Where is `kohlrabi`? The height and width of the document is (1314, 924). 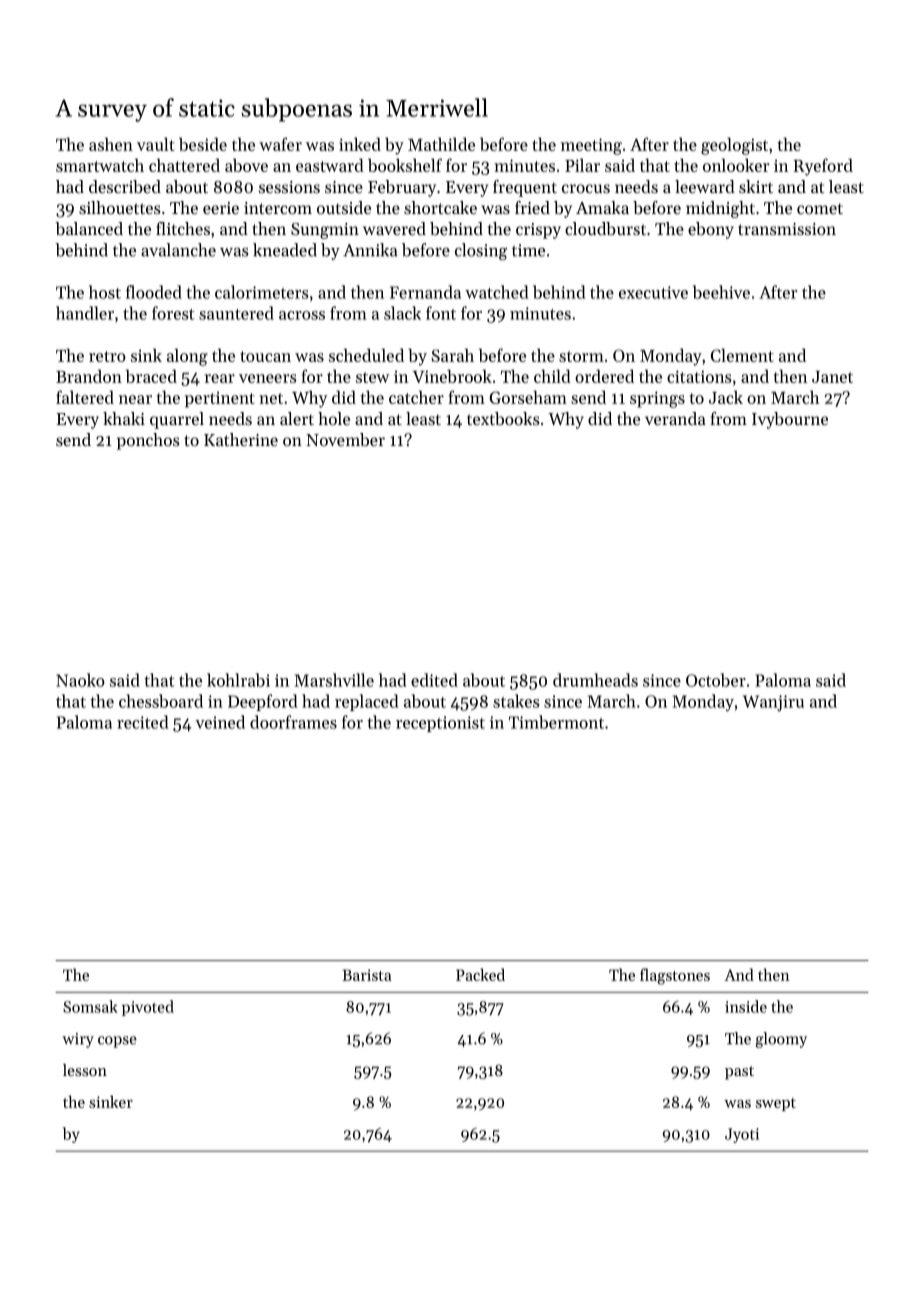
kohlrabi is located at coordinates (238, 680).
